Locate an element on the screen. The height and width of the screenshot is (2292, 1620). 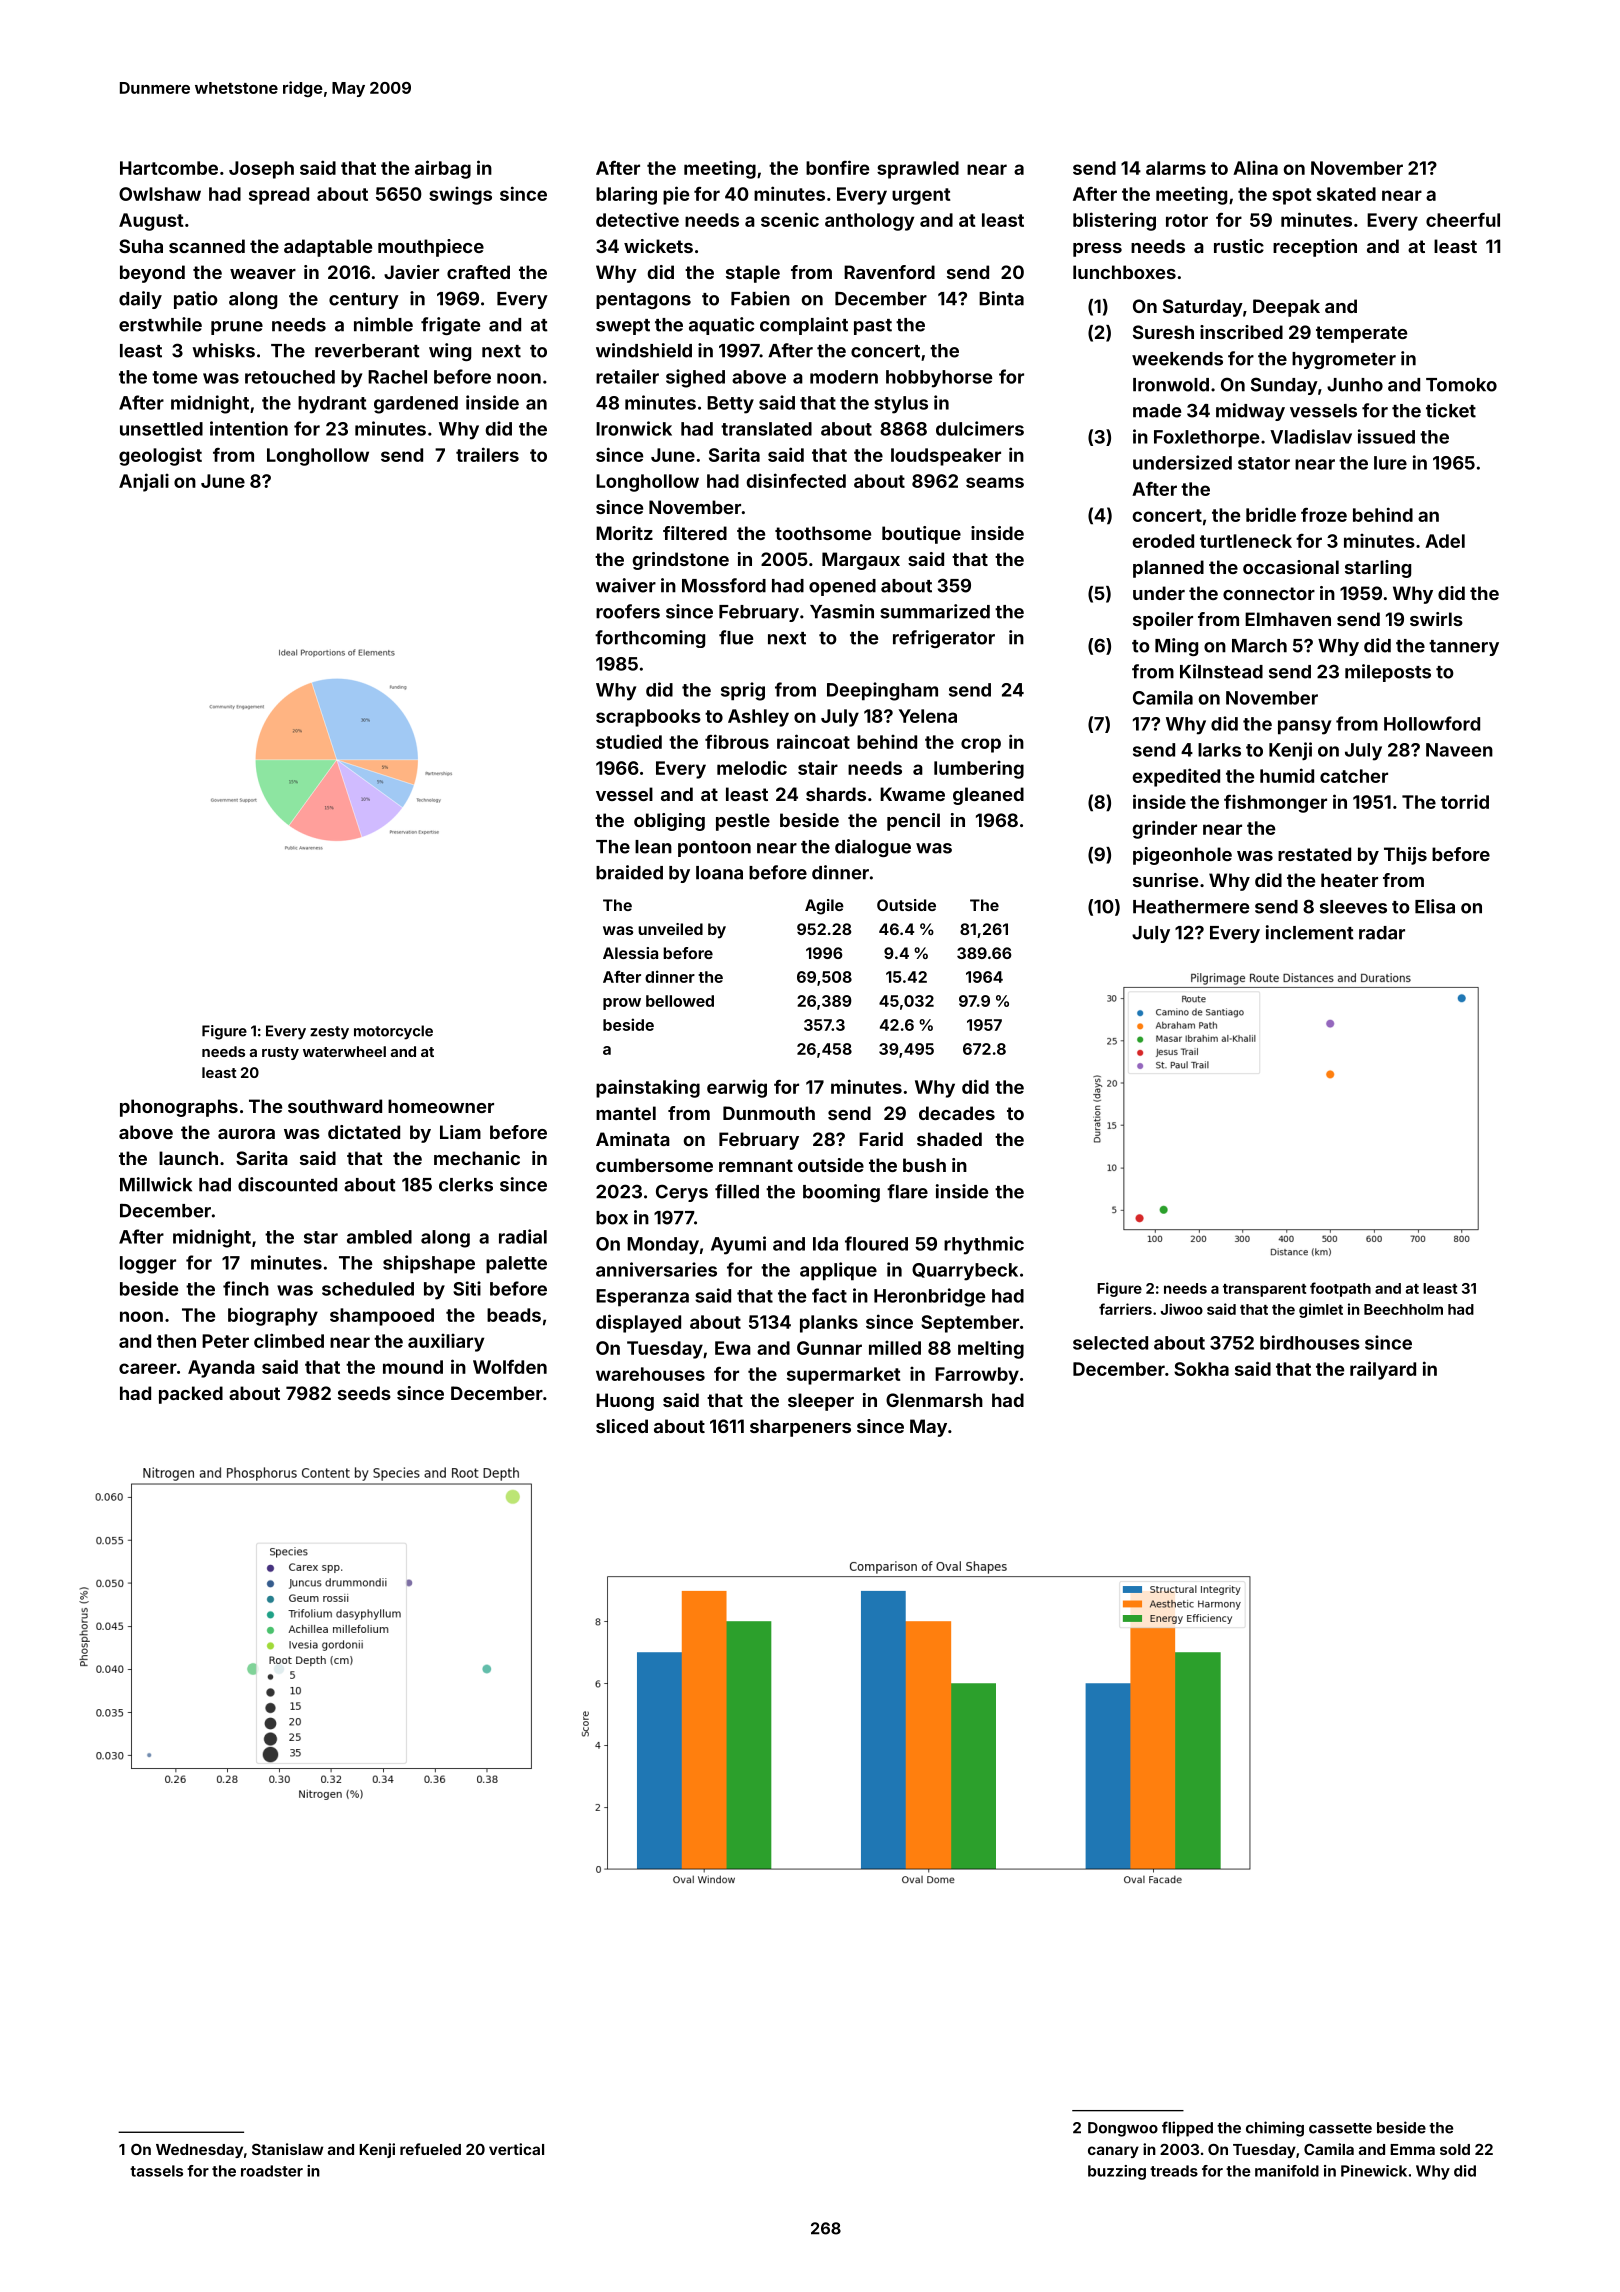
Peter is located at coordinates (225, 1341).
